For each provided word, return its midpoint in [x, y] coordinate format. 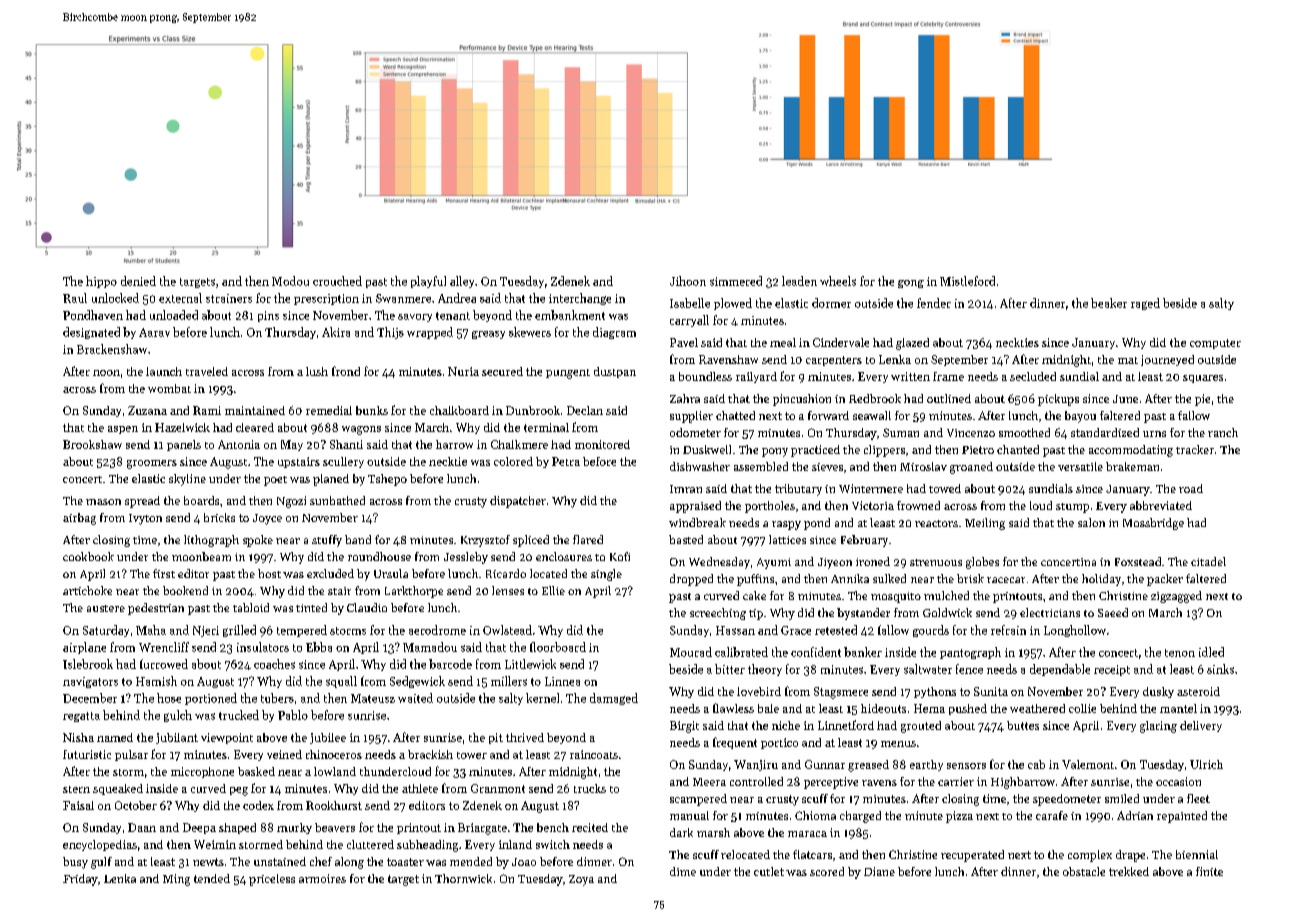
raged [1145, 304]
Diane [879, 871]
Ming [176, 880]
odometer [695, 432]
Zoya [581, 880]
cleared [255, 427]
